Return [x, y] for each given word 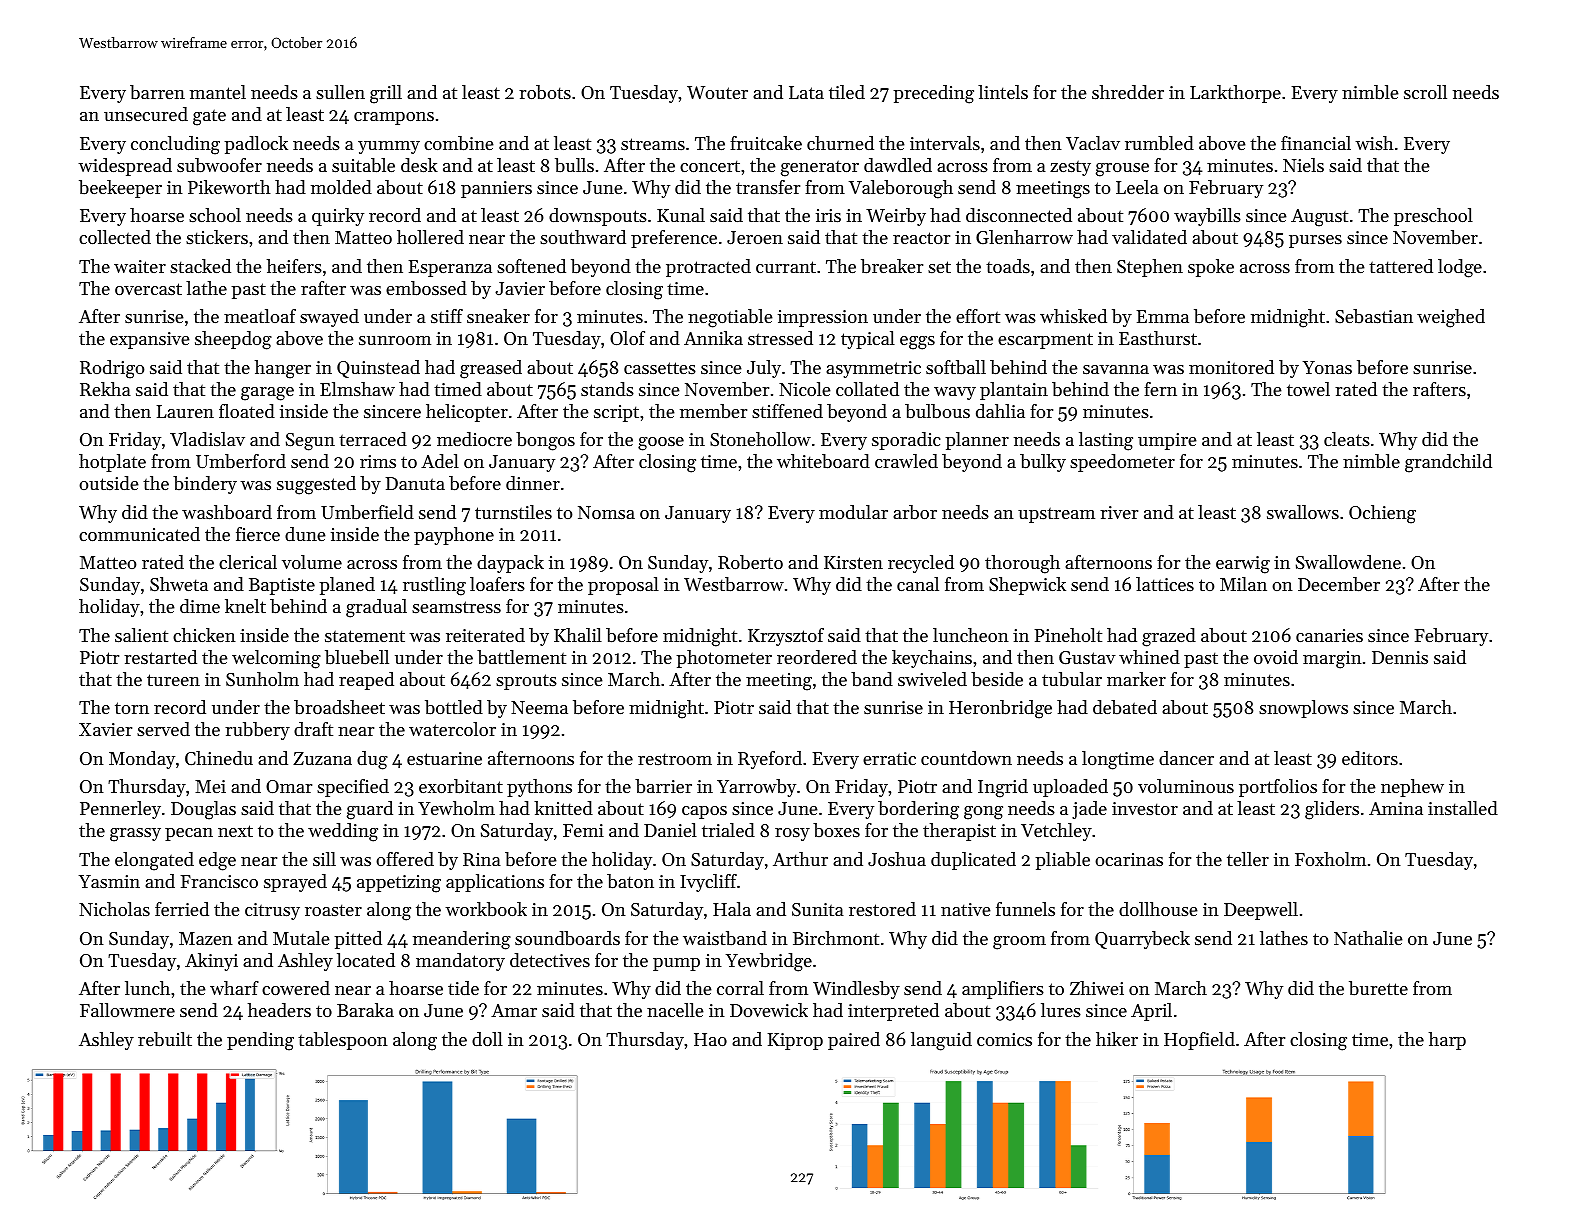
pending [260, 1041]
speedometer [1122, 463]
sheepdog [233, 340]
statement [365, 636]
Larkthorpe [1235, 94]
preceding [933, 94]
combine [459, 143]
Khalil [578, 635]
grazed [1169, 637]
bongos [545, 441]
